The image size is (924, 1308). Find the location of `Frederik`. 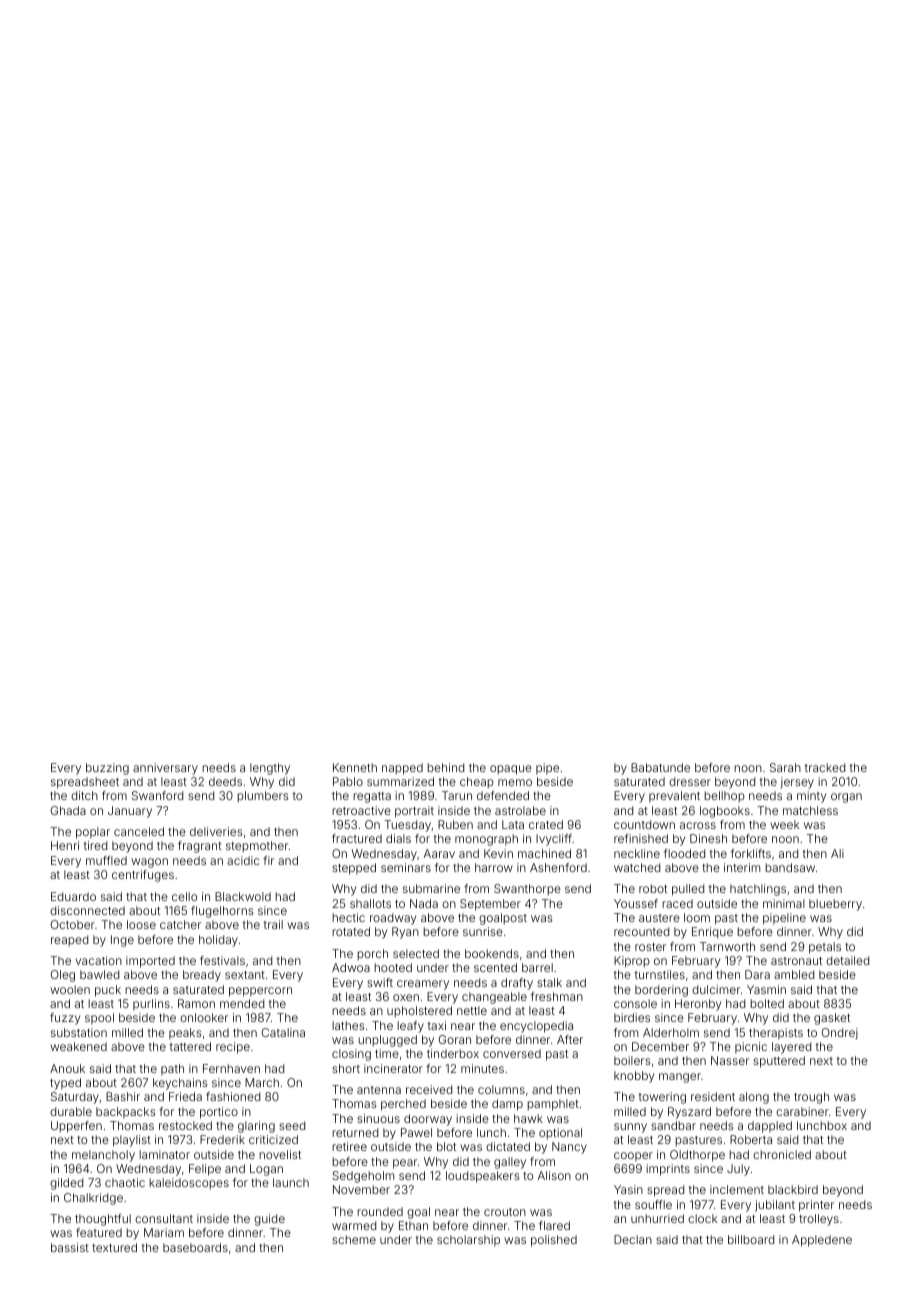

Frederik is located at coordinates (222, 1139).
